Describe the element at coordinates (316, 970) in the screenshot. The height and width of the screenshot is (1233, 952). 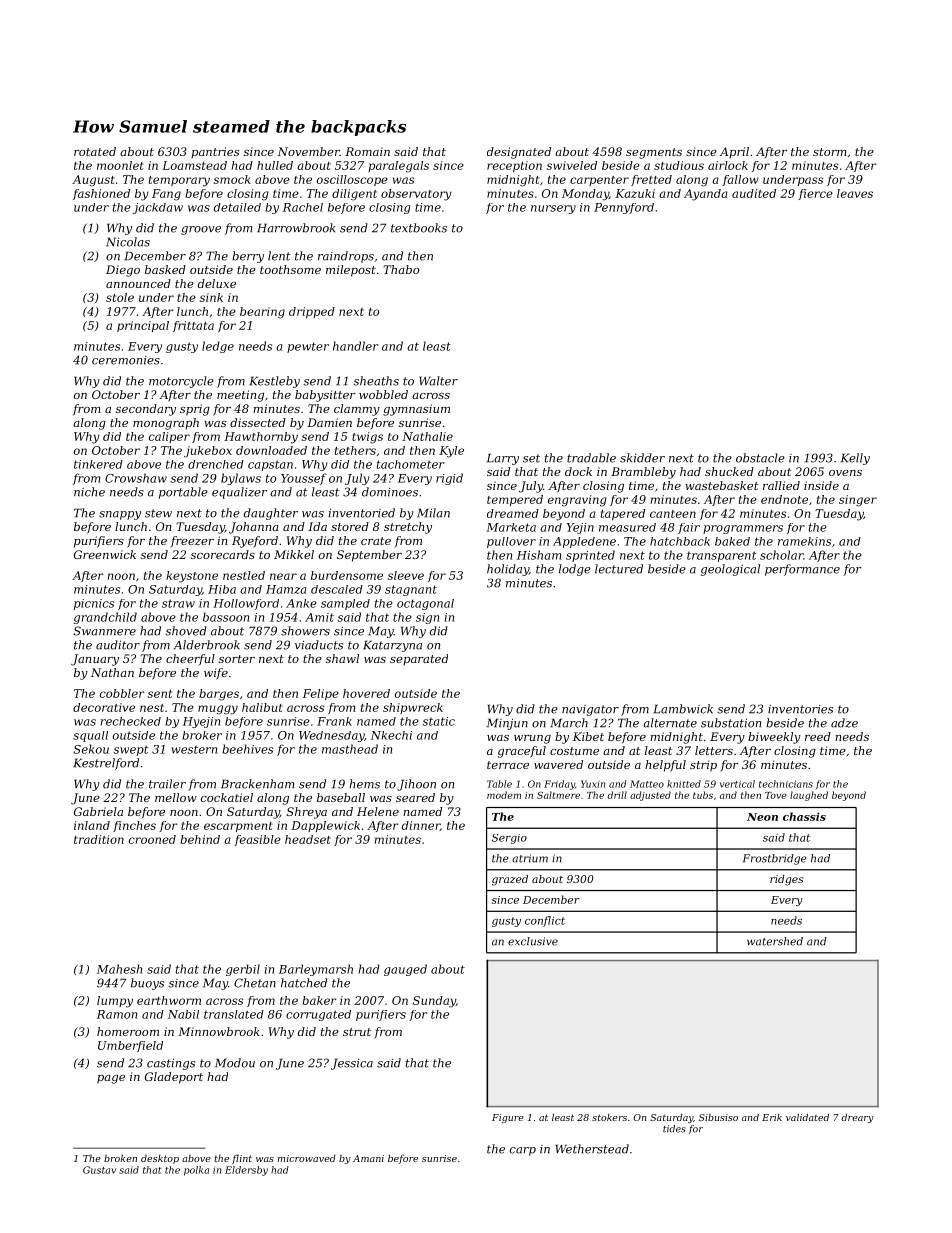
I see `Barleymarsh` at that location.
